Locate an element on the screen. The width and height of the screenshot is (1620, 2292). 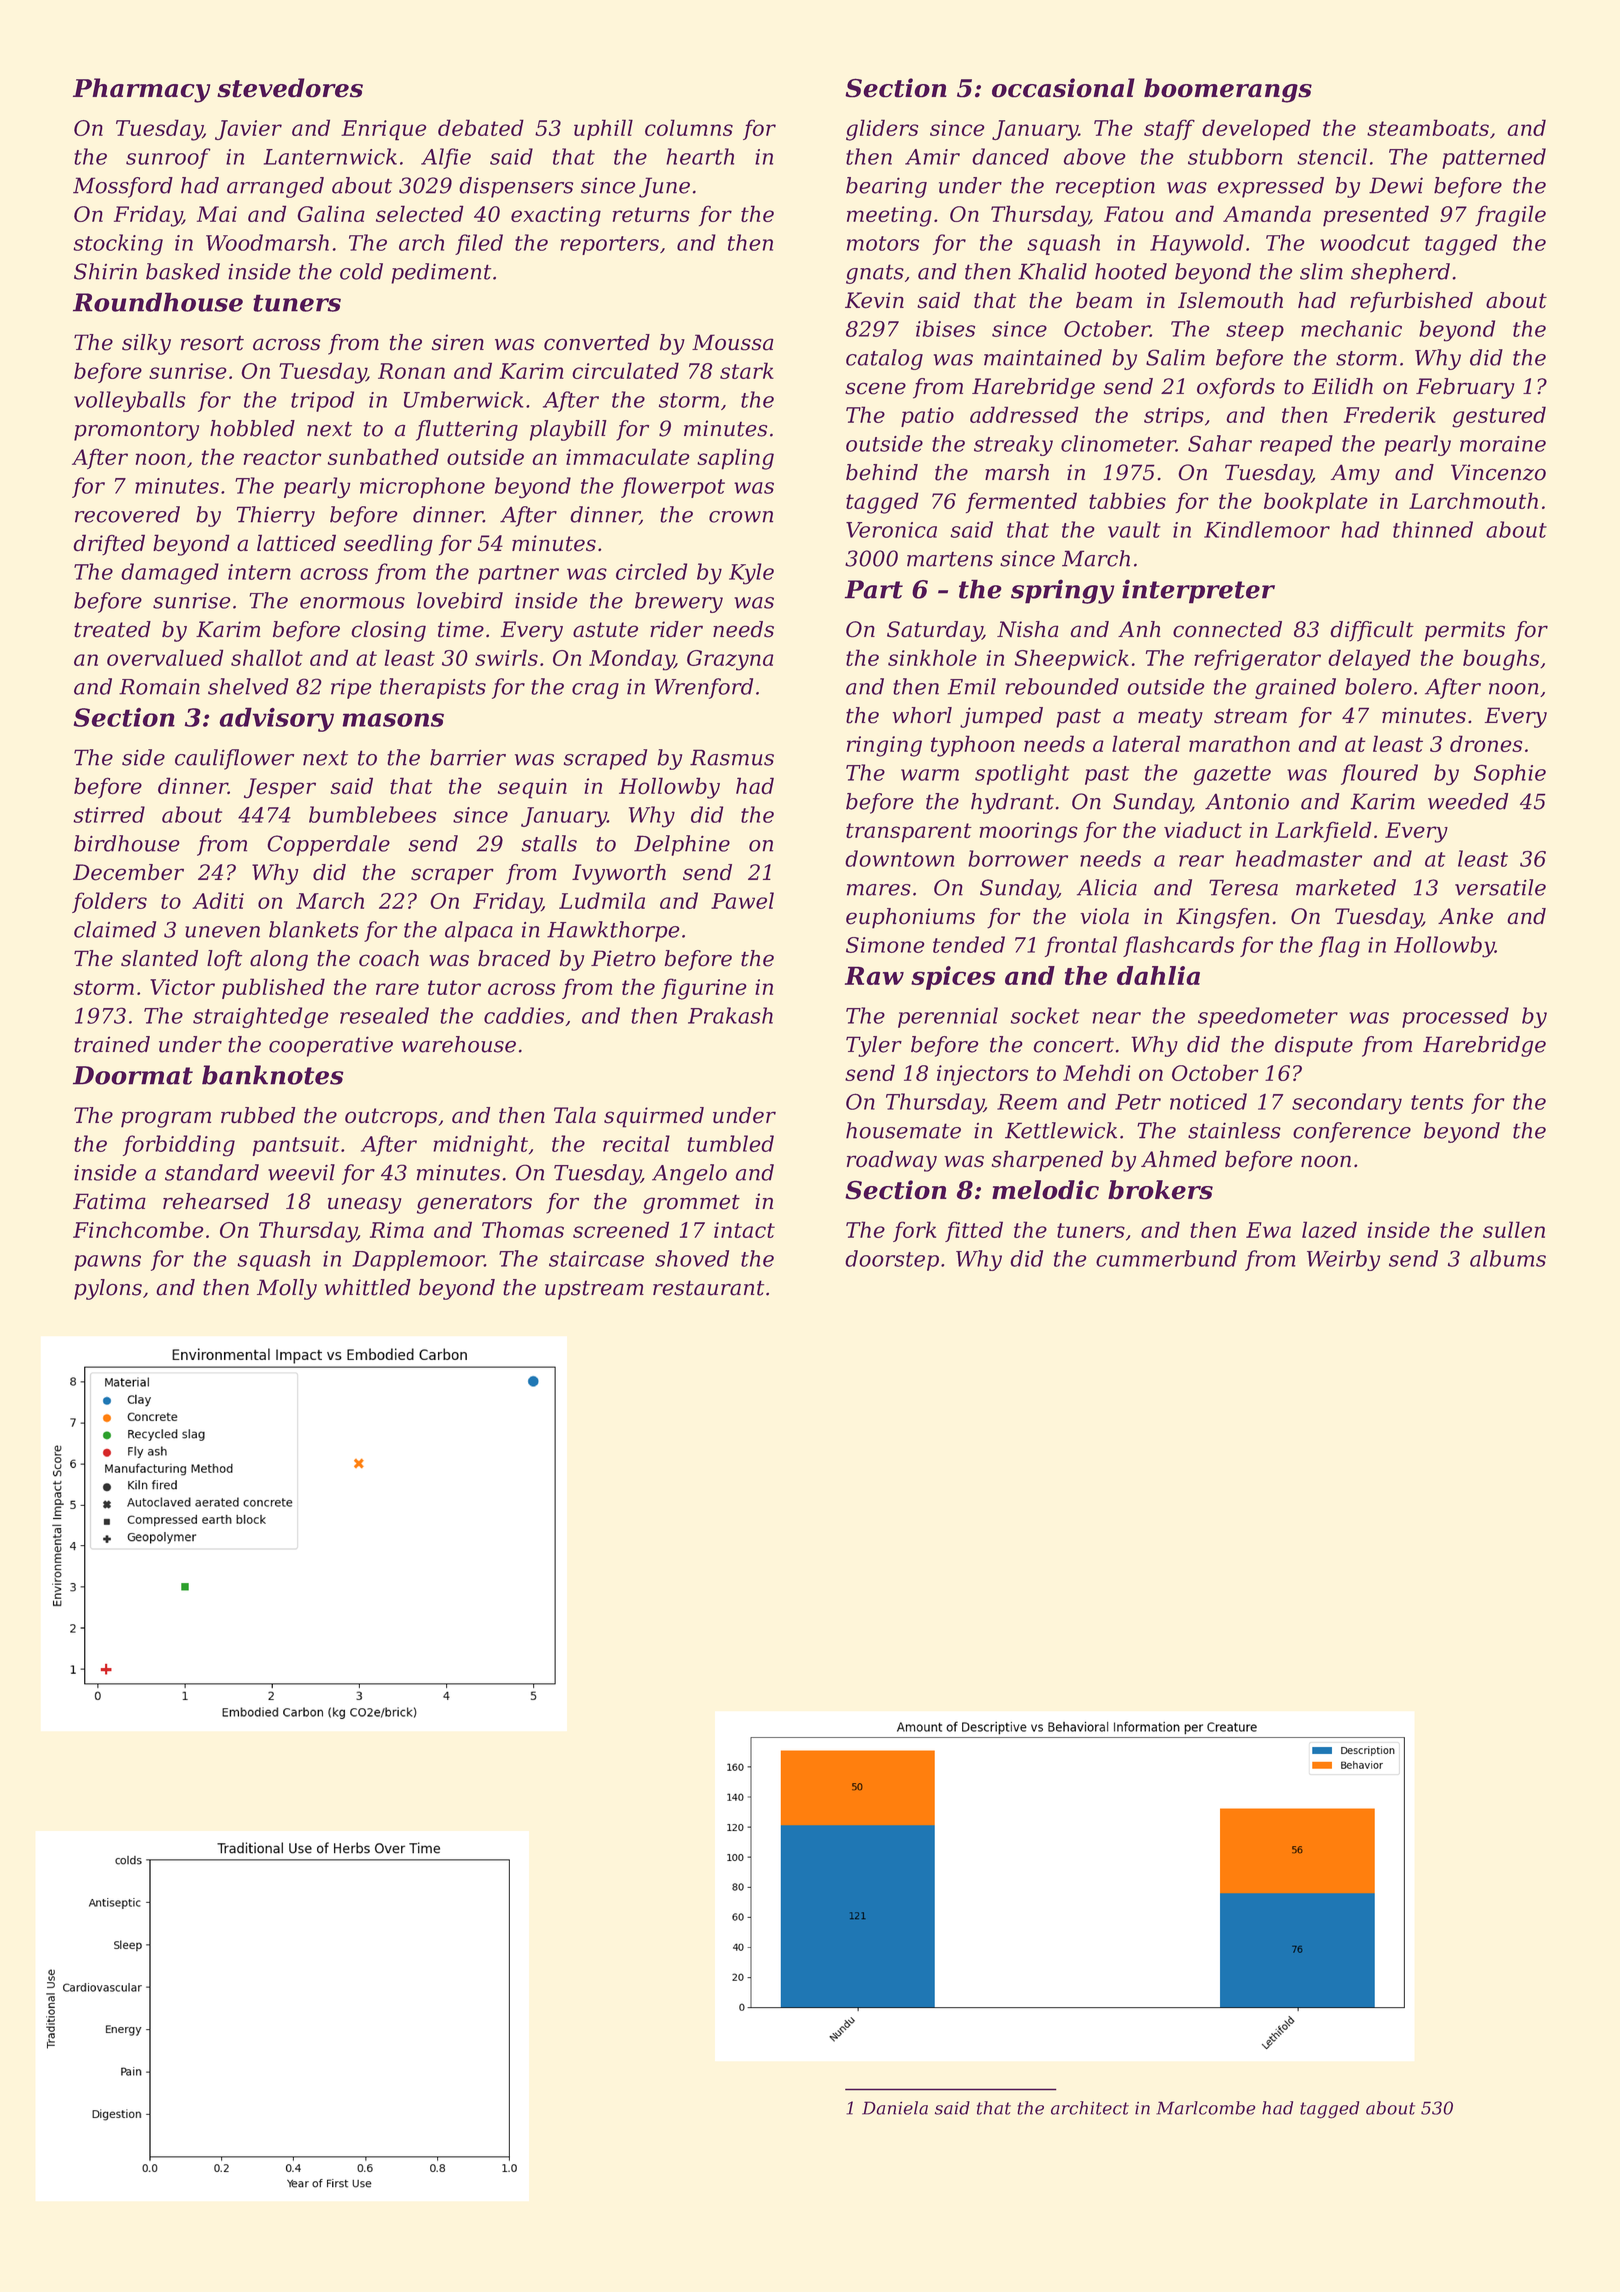
occasional is located at coordinates (1063, 88).
